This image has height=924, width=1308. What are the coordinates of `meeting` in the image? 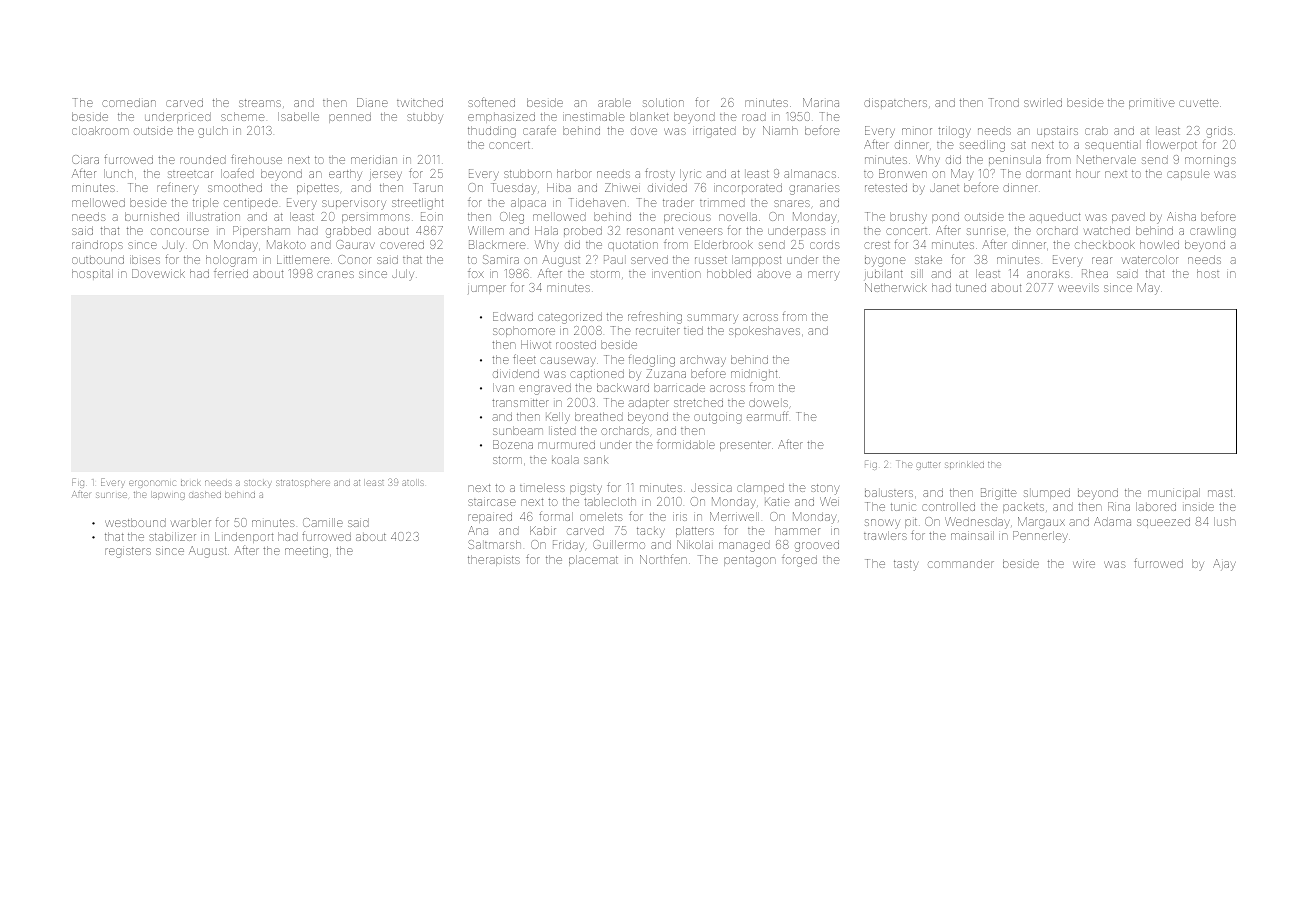 It's located at (306, 552).
